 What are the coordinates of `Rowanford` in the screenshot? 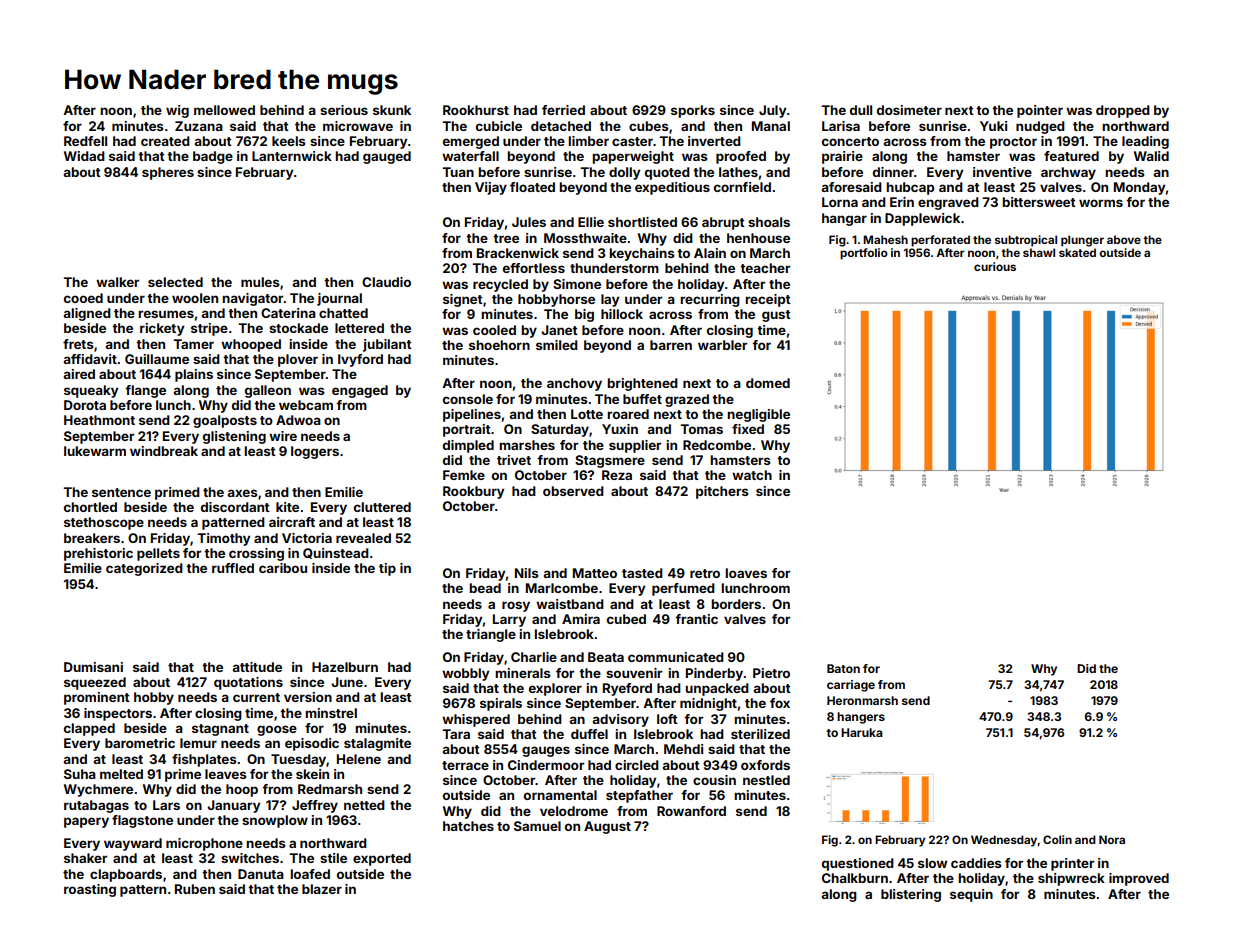 It's located at (691, 811).
